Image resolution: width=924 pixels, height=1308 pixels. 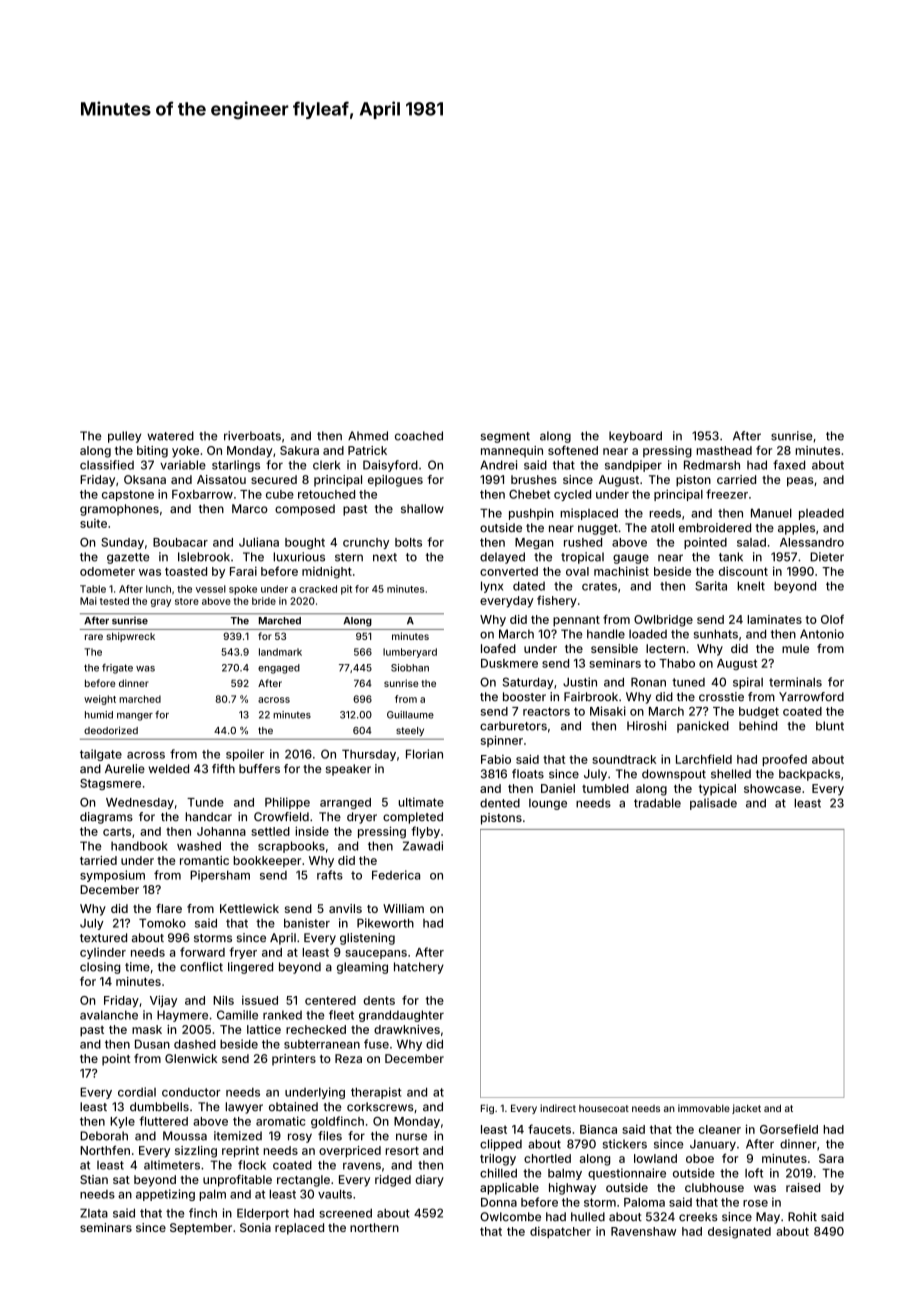 I want to click on pennant, so click(x=576, y=621).
